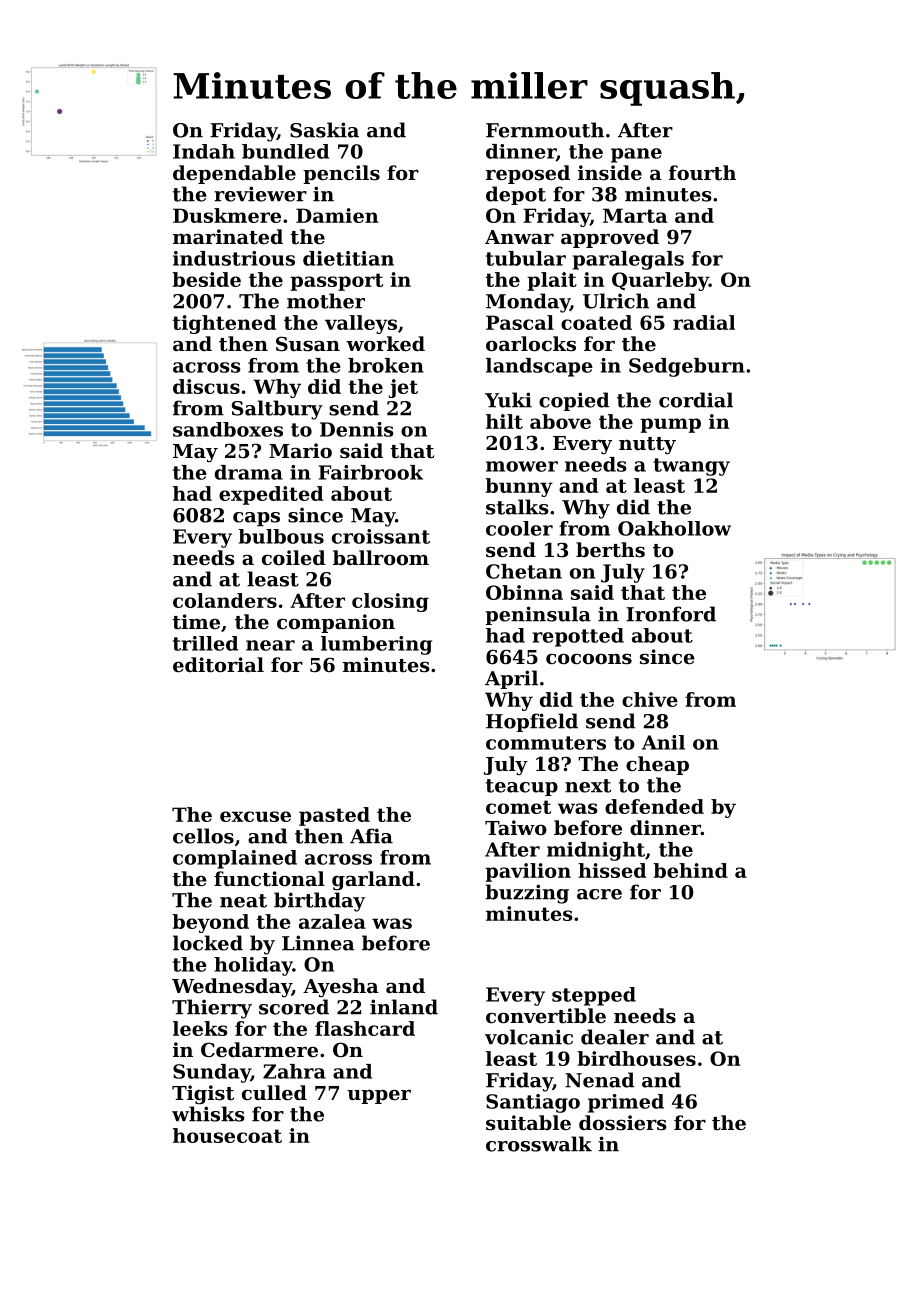 This screenshot has width=924, height=1311. What do you see at coordinates (539, 1144) in the screenshot?
I see `crosswalk` at bounding box center [539, 1144].
